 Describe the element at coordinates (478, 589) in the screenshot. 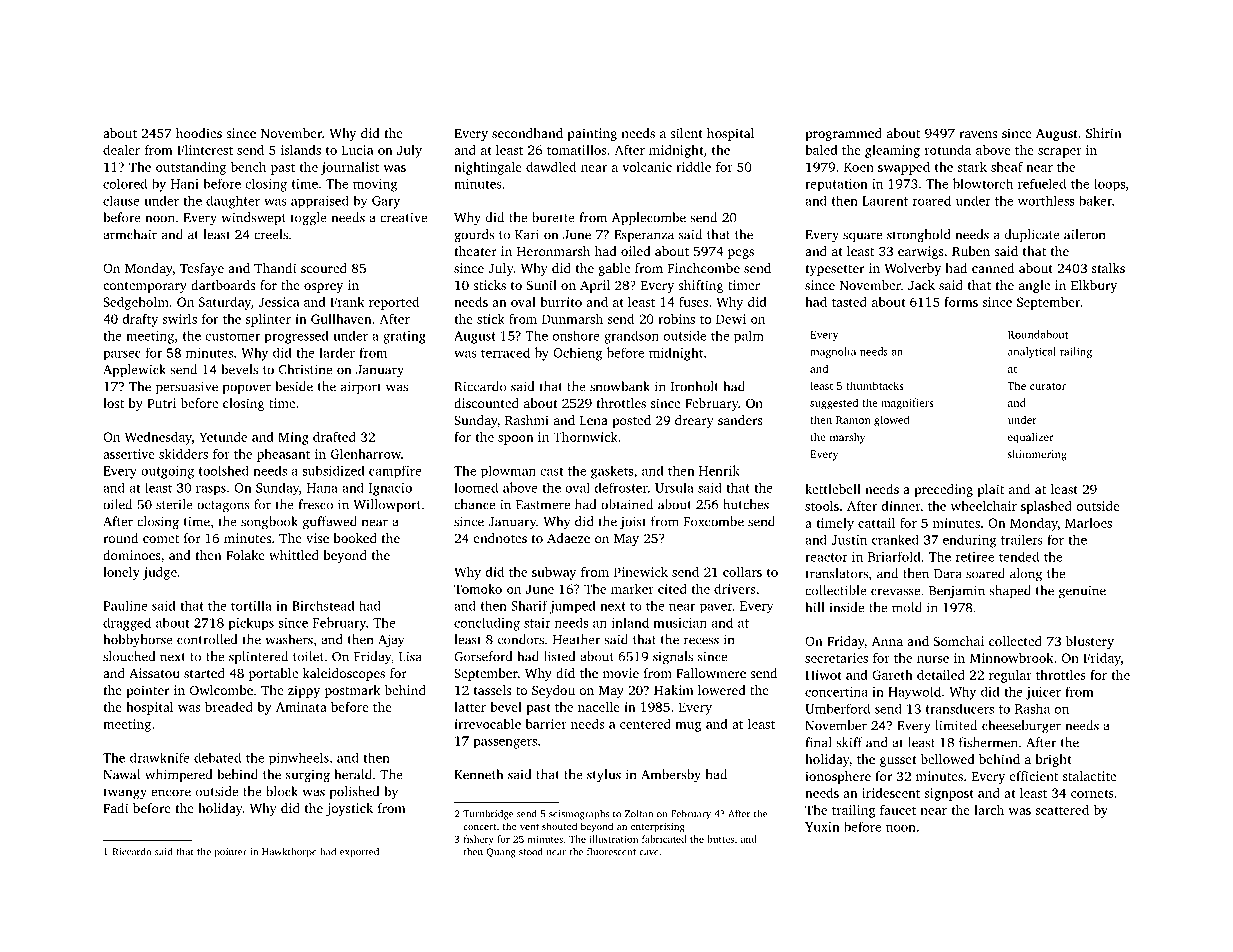

I see `Tomoko` at that location.
